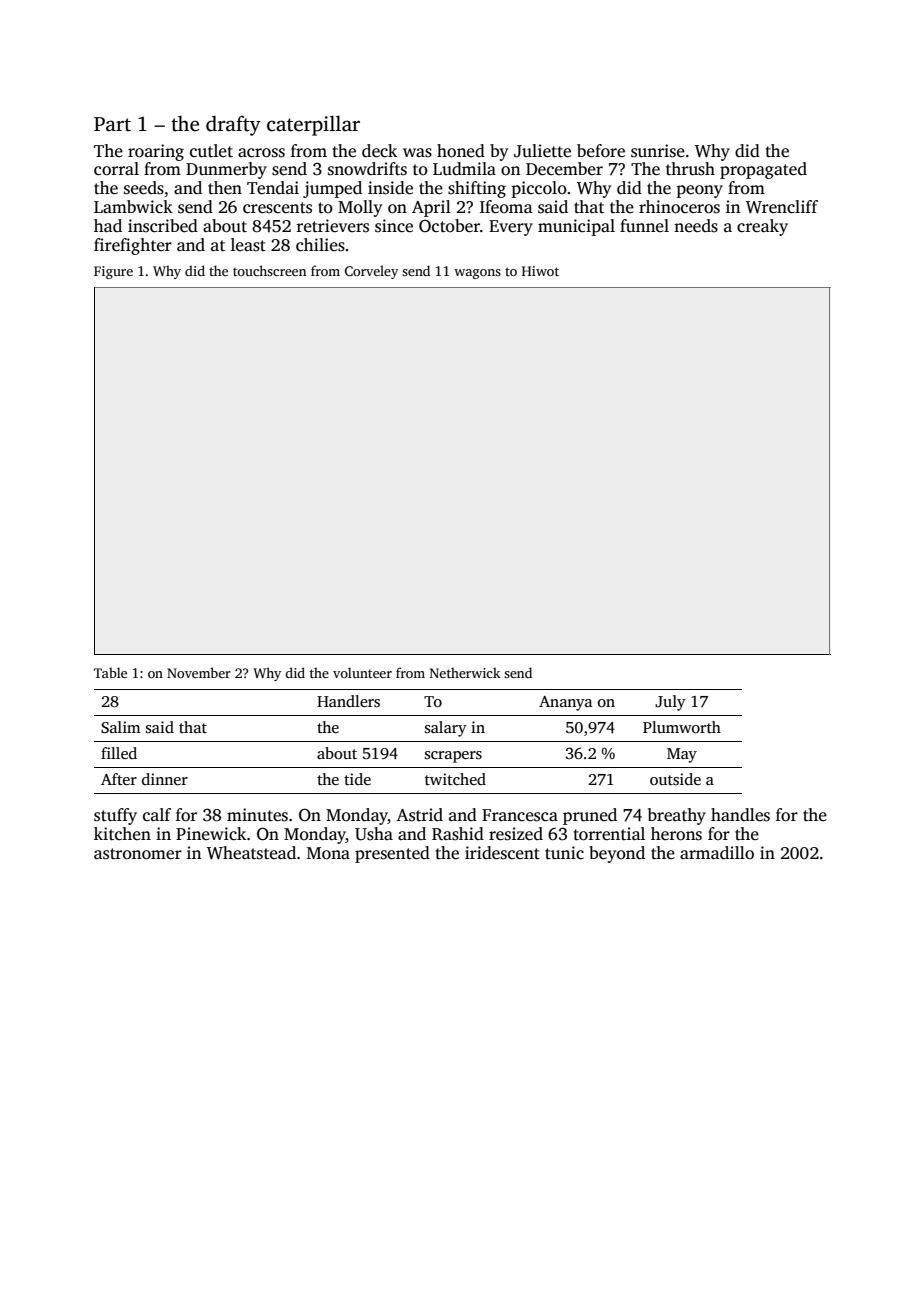  What do you see at coordinates (762, 227) in the image?
I see `creaky` at bounding box center [762, 227].
